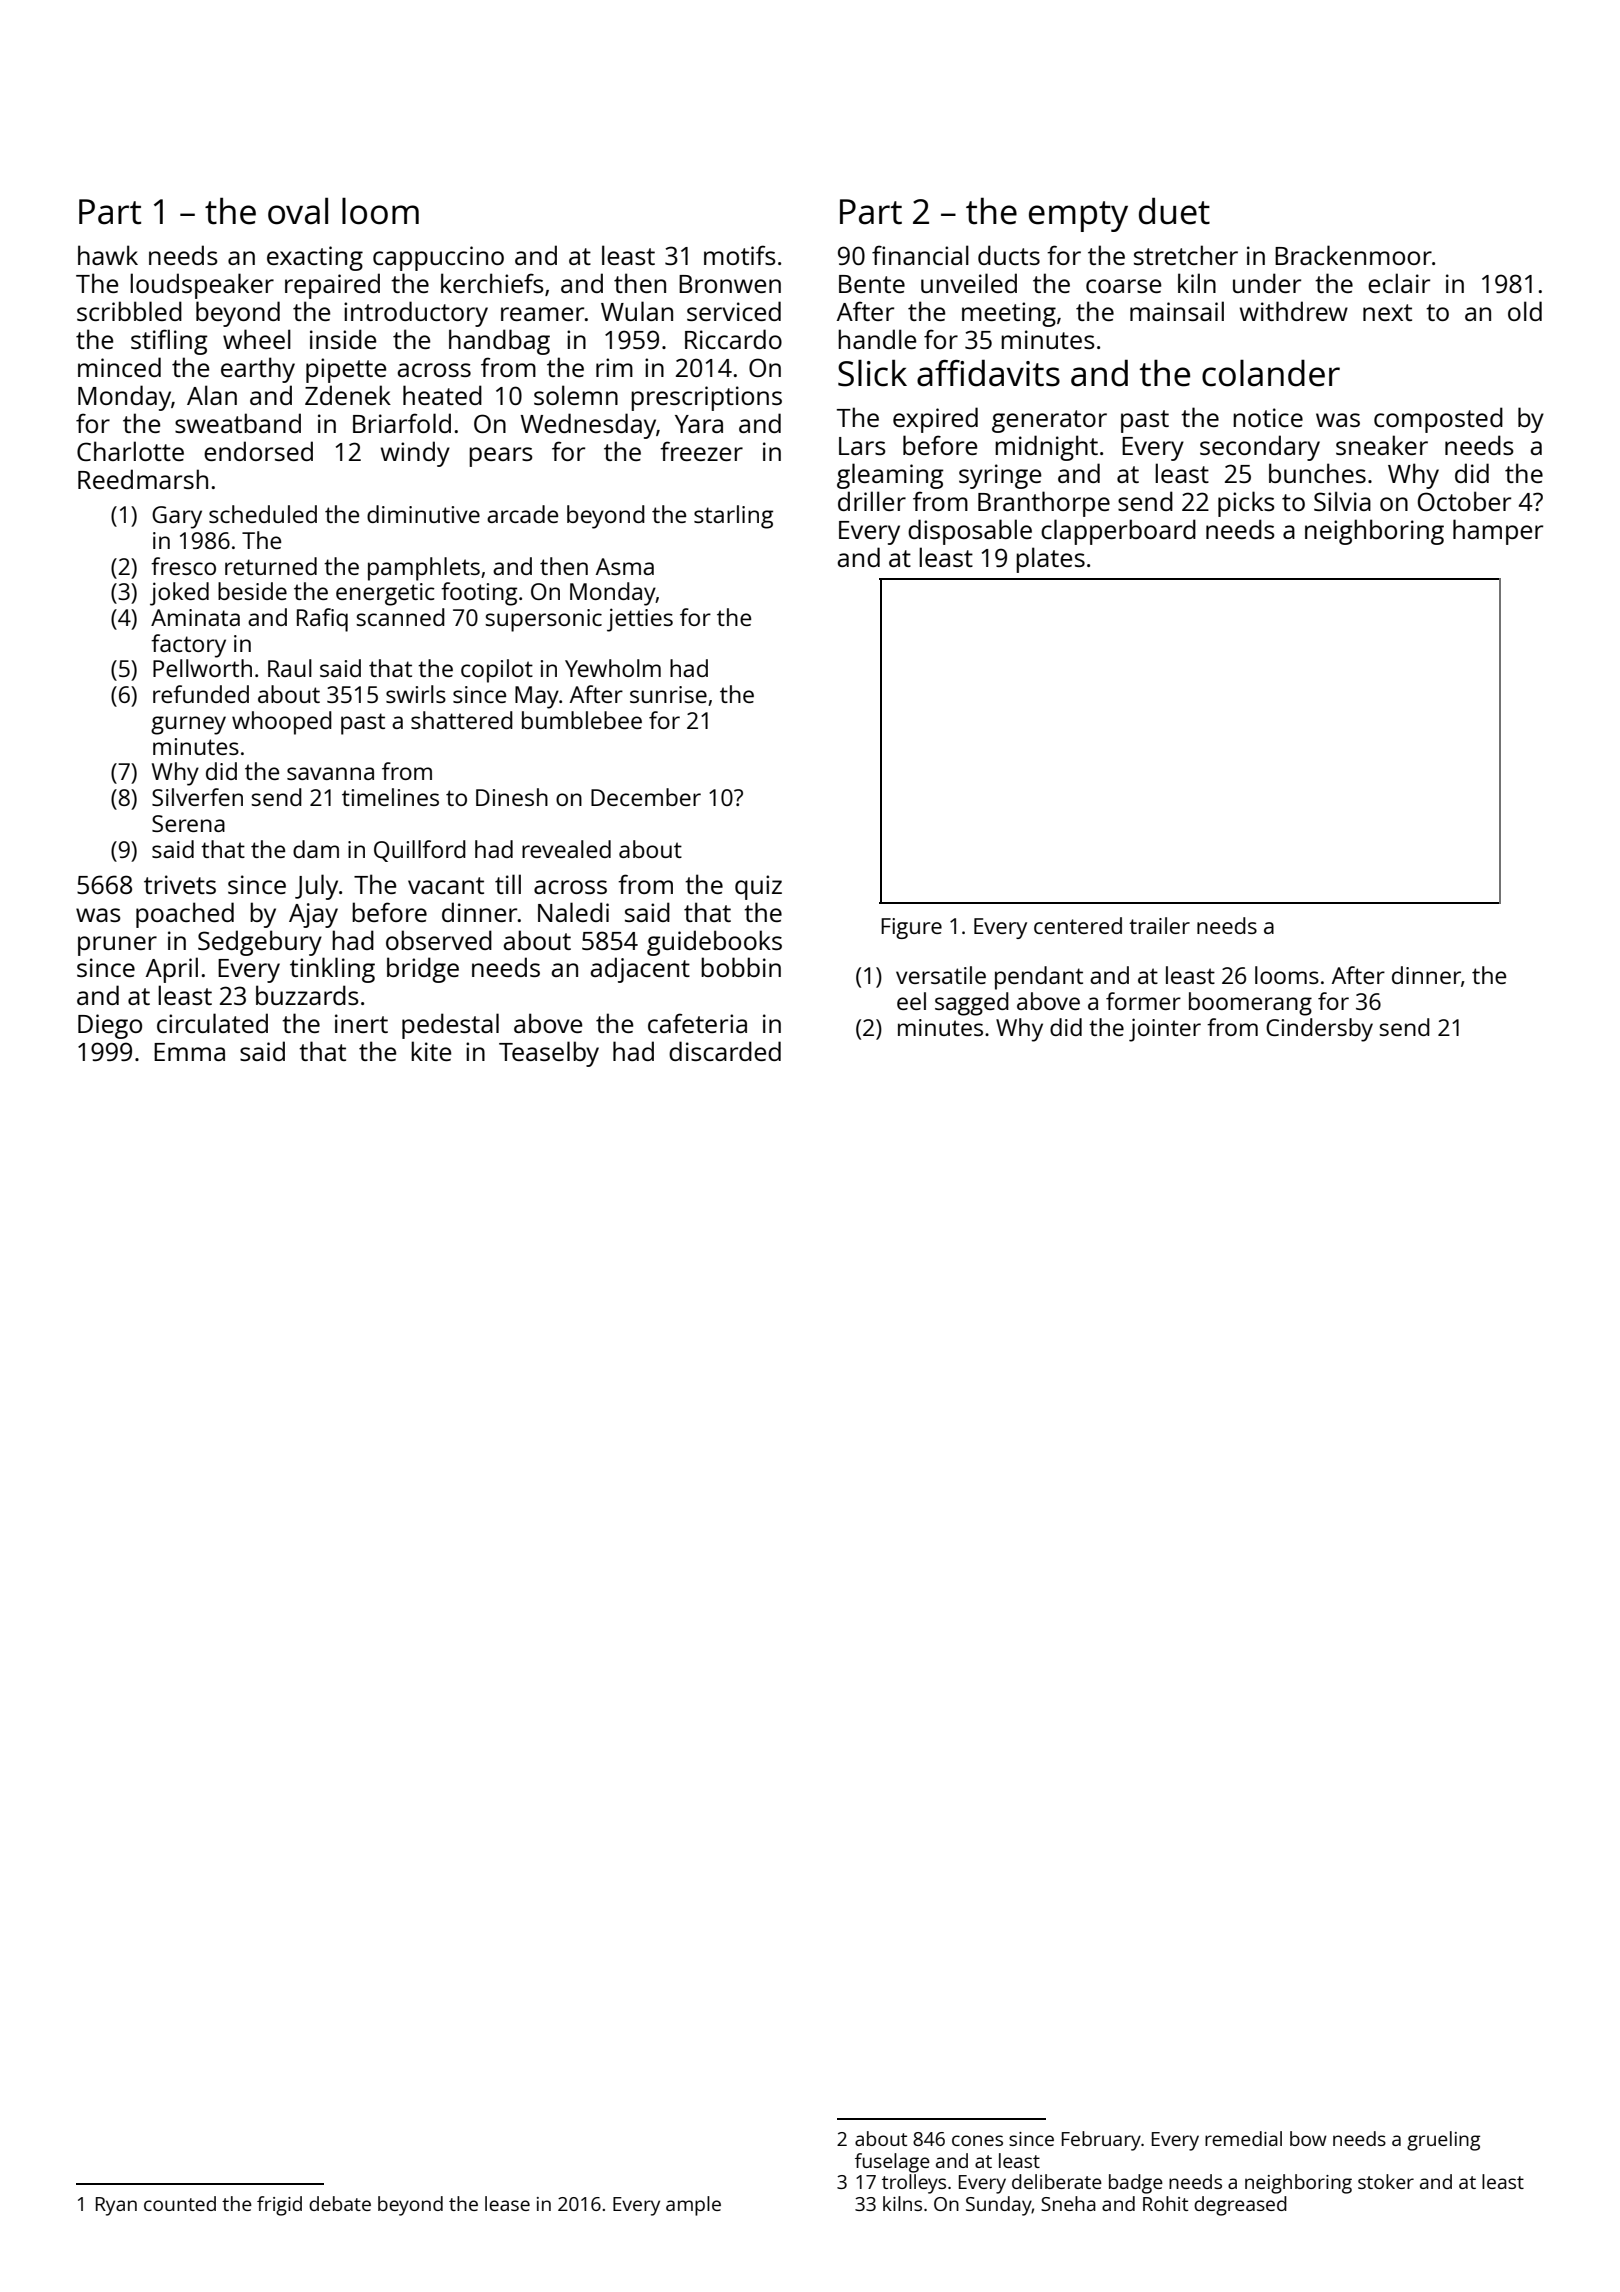  Describe the element at coordinates (439, 940) in the screenshot. I see `observed` at that location.
